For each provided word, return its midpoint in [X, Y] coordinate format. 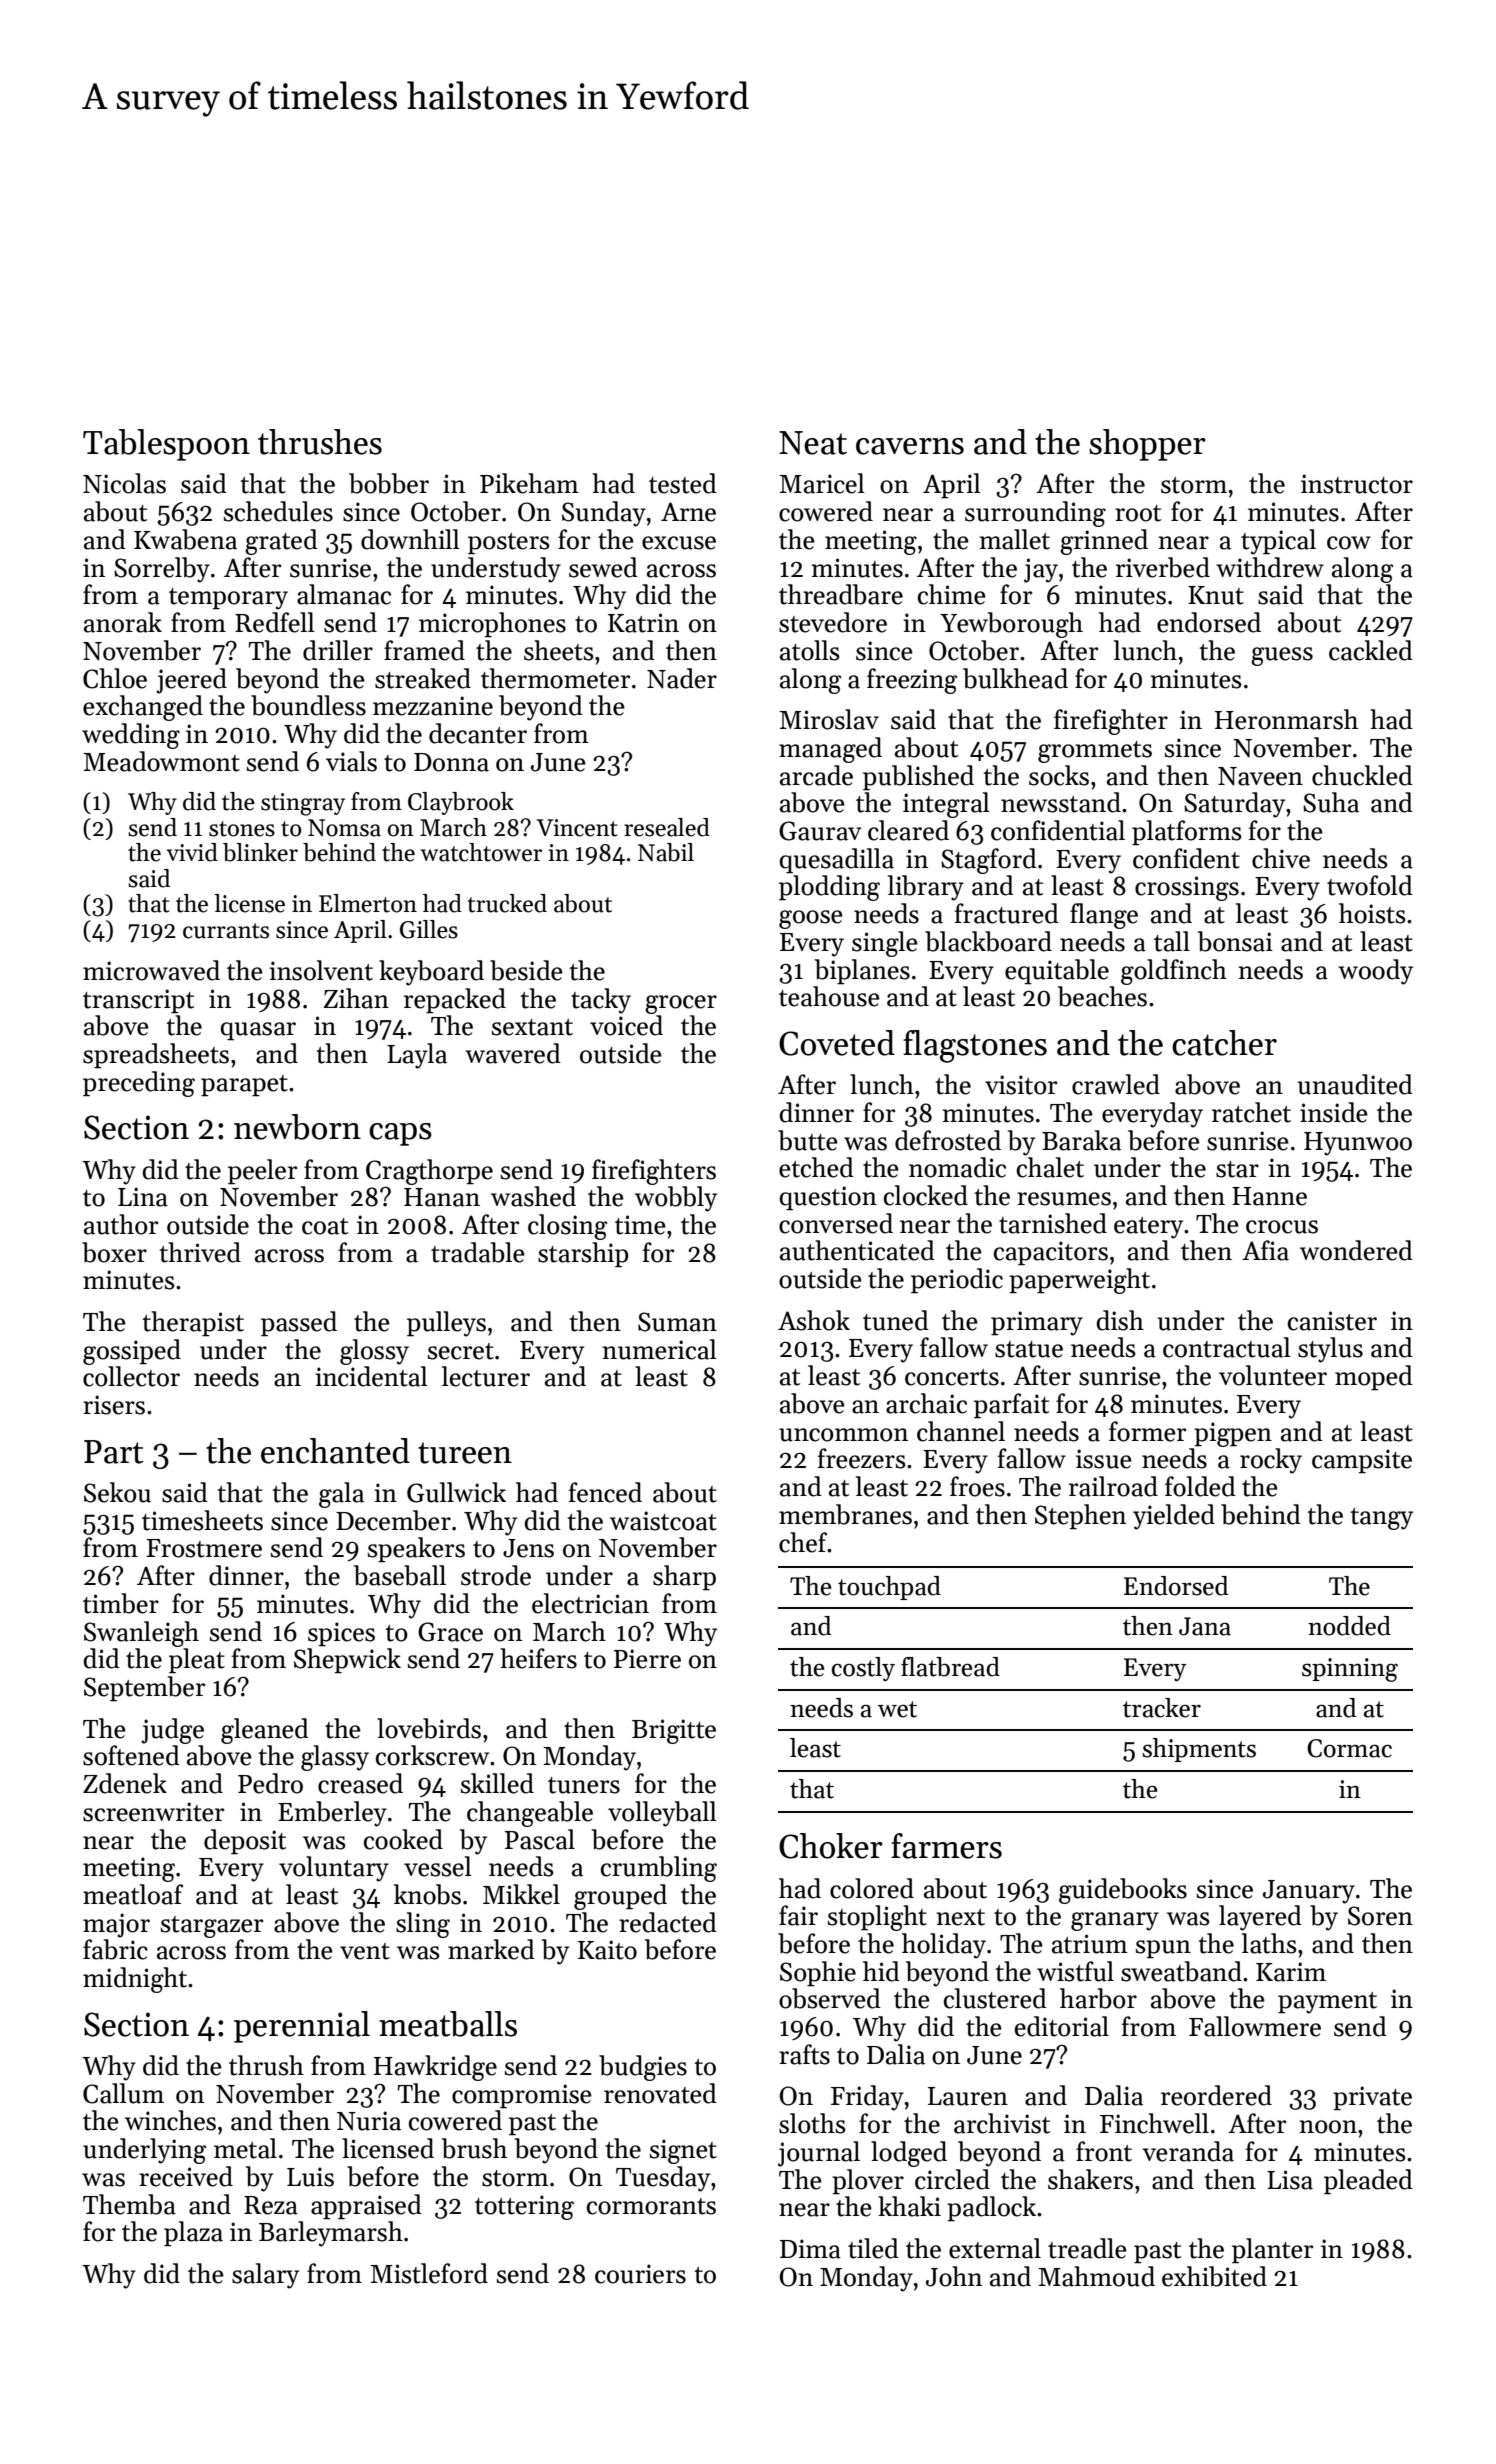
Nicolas [124, 483]
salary [265, 2276]
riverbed [1163, 567]
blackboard [988, 941]
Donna [451, 762]
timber [121, 1603]
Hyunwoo [1358, 1144]
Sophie [818, 1974]
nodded [1349, 1626]
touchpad [889, 1588]
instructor [1357, 484]
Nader [682, 678]
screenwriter [153, 1812]
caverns [910, 446]
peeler [262, 1172]
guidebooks [1123, 1891]
